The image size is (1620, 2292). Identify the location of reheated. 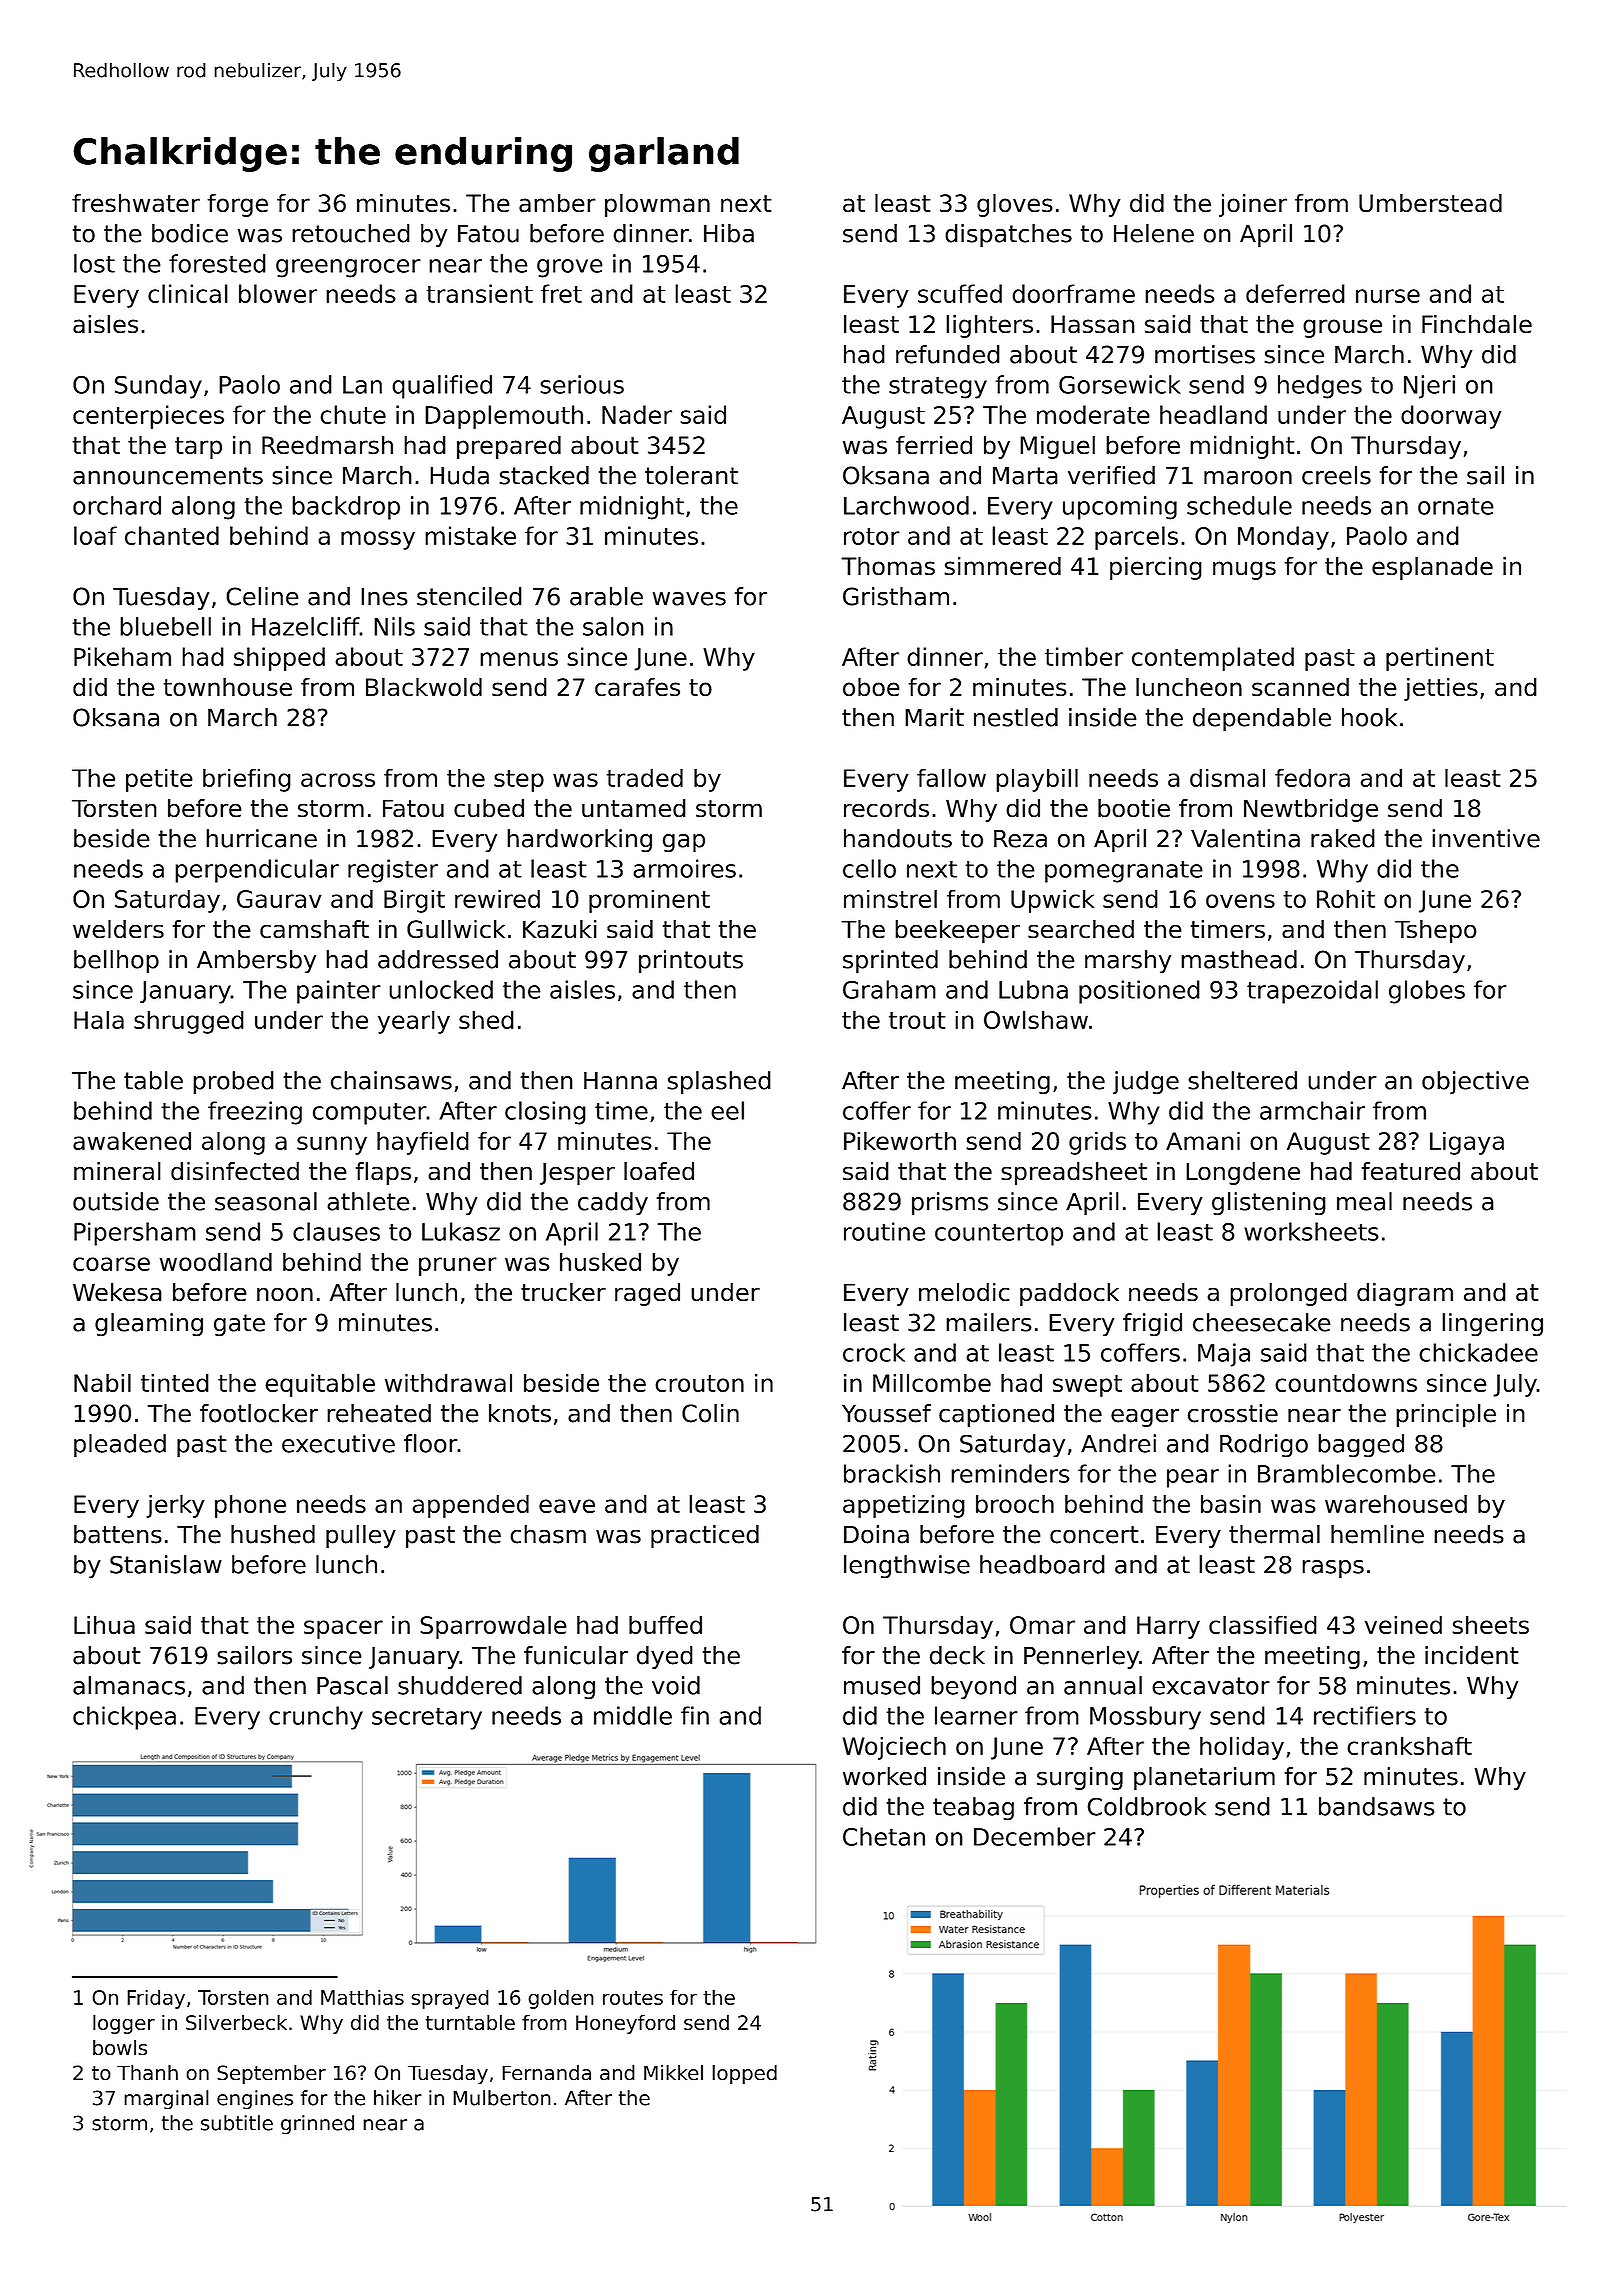
(379, 1413).
